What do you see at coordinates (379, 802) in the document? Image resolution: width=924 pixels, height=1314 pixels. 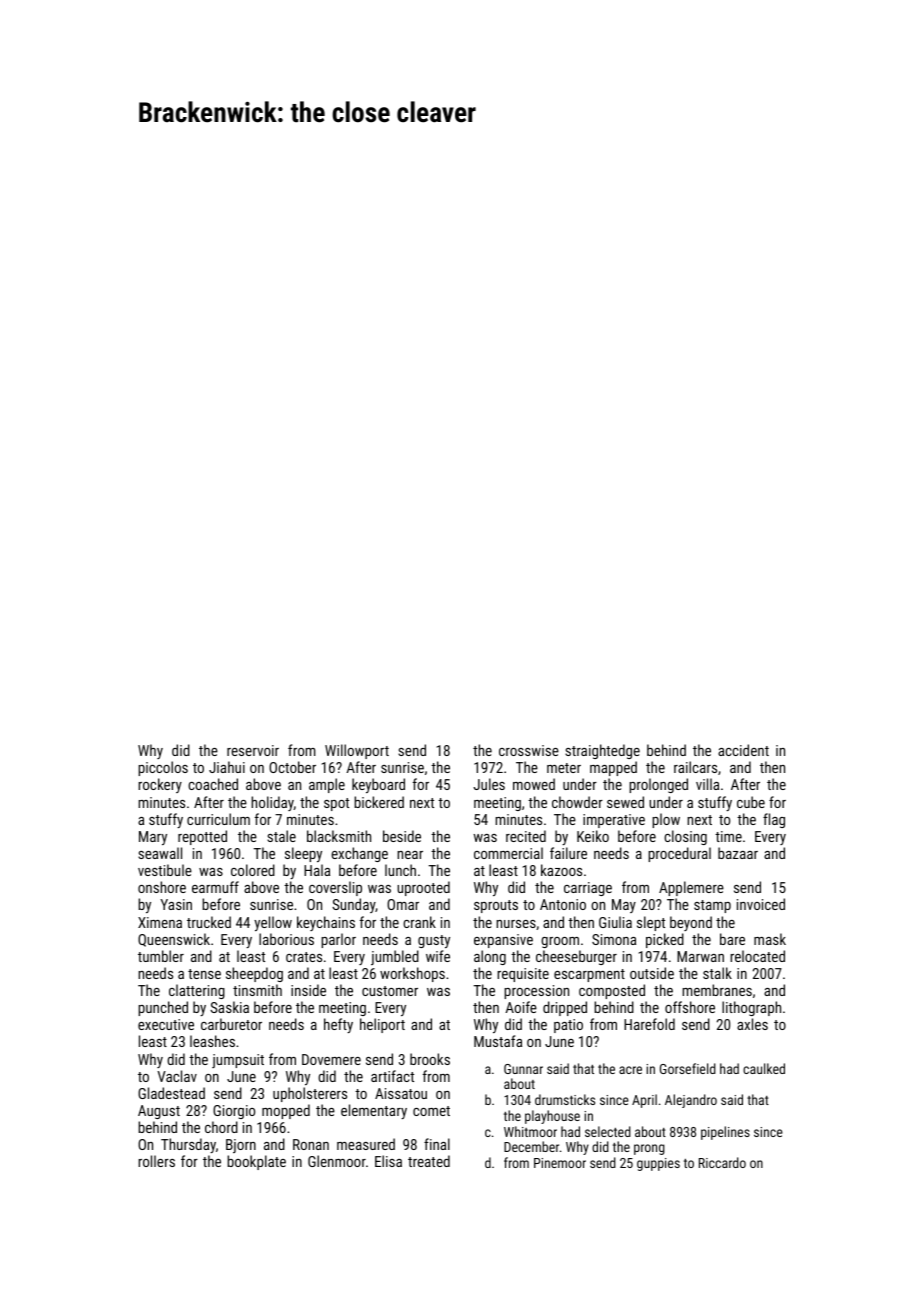 I see `bickered` at bounding box center [379, 802].
